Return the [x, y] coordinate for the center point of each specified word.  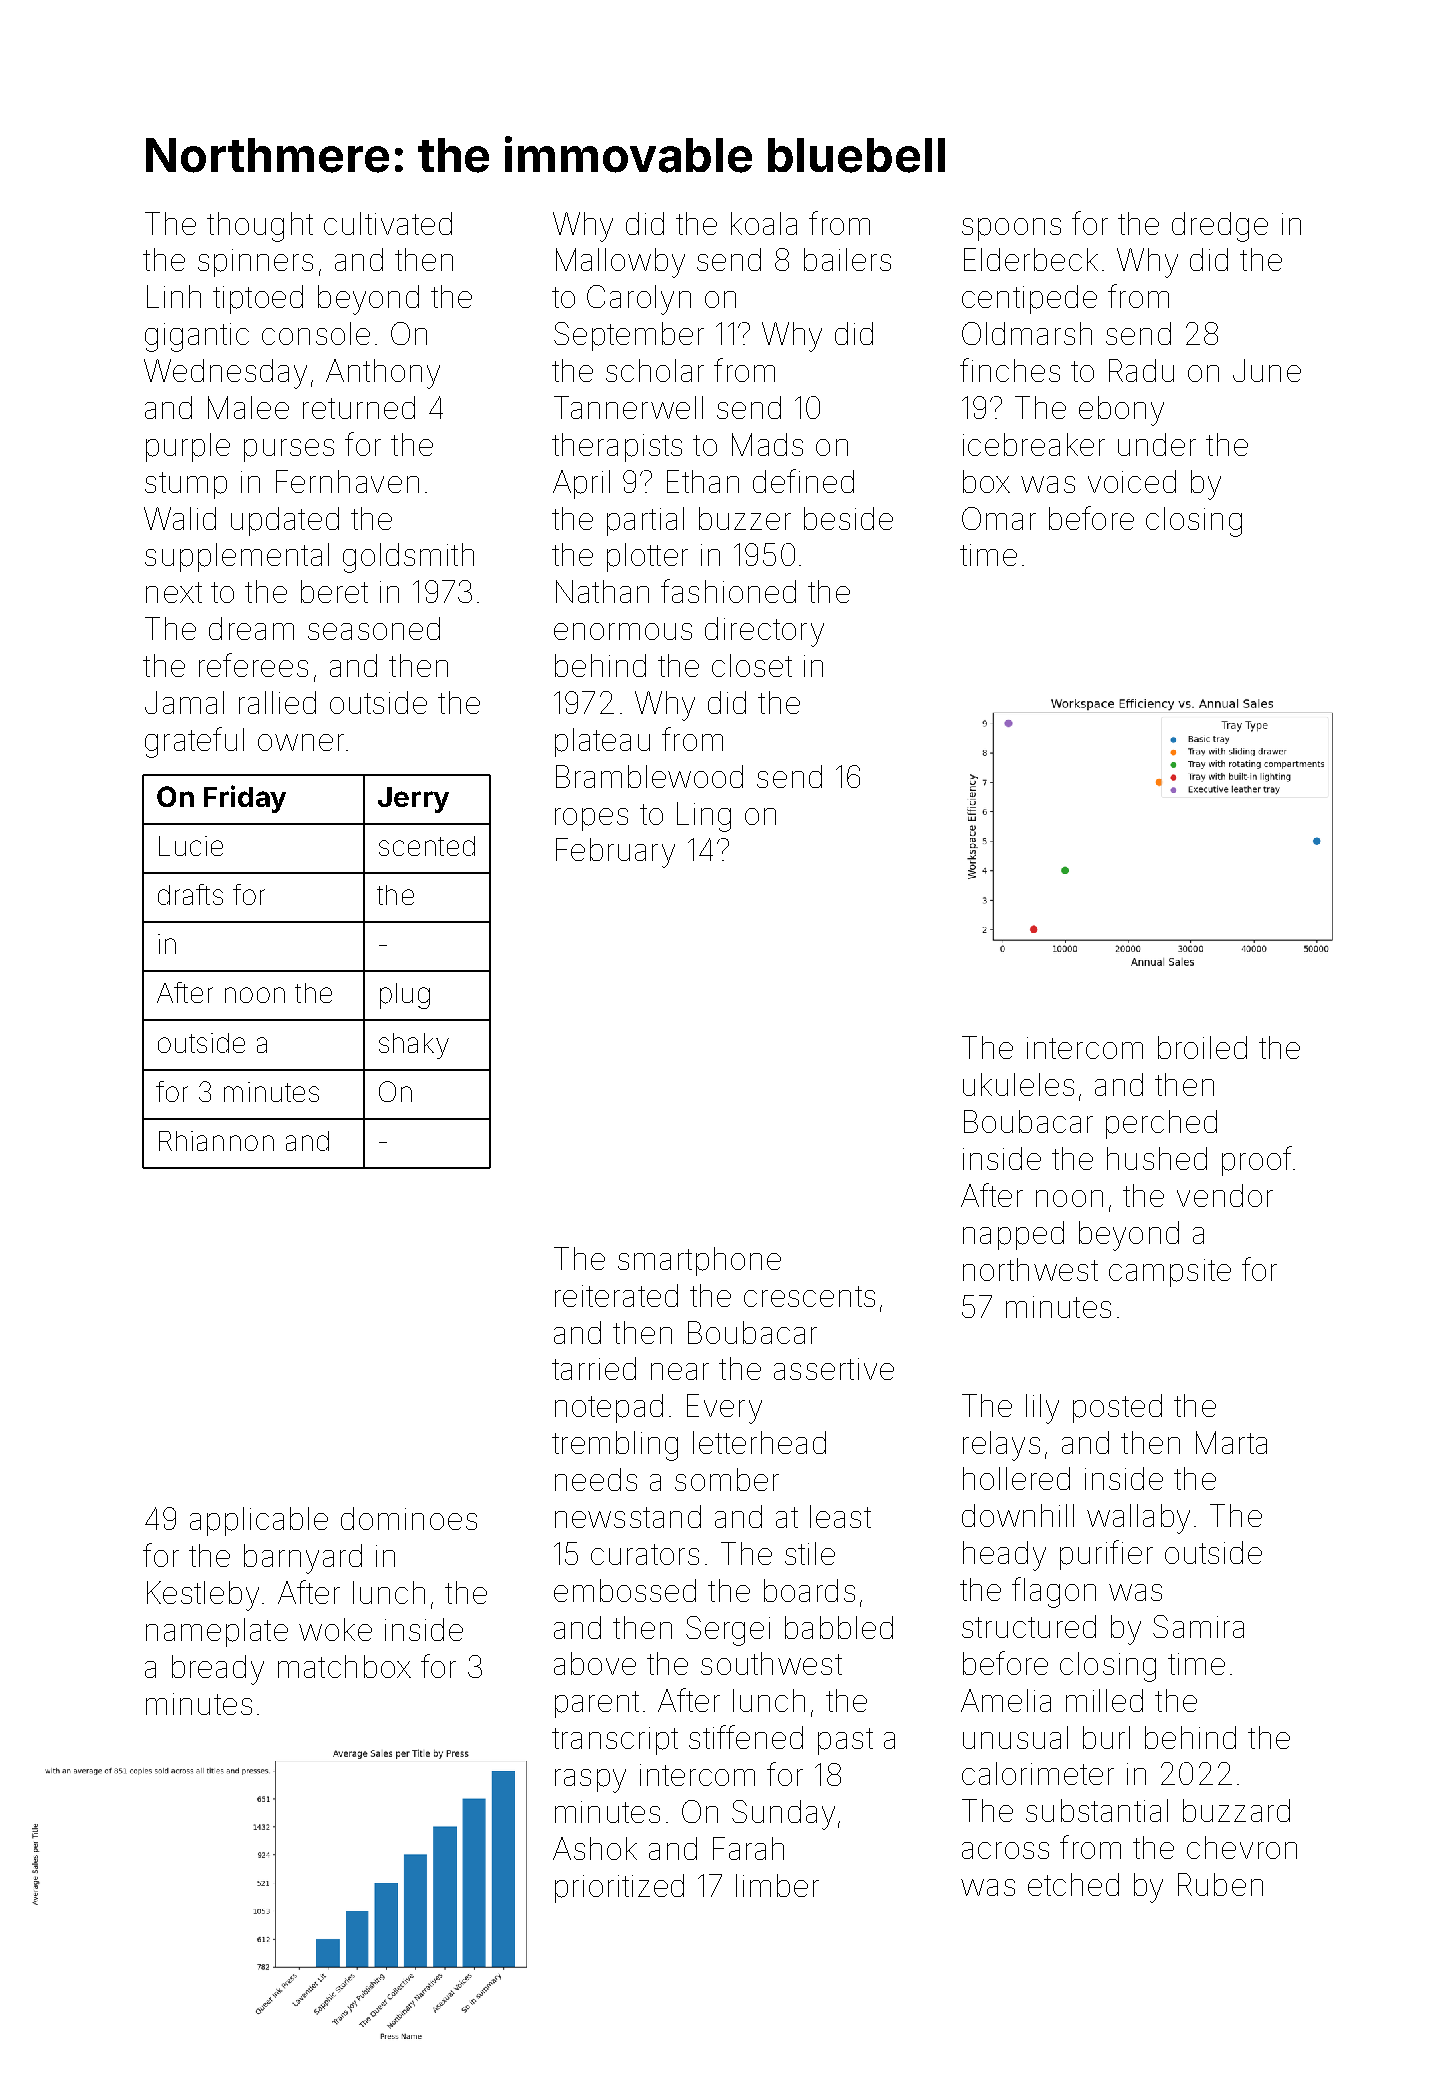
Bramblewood [649, 776]
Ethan [703, 481]
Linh [174, 296]
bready [218, 1670]
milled [1104, 1700]
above [595, 1663]
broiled [1202, 1047]
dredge [1220, 227]
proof [1257, 1161]
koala [764, 223]
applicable [259, 1521]
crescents [809, 1296]
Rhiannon [216, 1141]
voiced [1132, 481]
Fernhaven [347, 481]
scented [427, 846]
